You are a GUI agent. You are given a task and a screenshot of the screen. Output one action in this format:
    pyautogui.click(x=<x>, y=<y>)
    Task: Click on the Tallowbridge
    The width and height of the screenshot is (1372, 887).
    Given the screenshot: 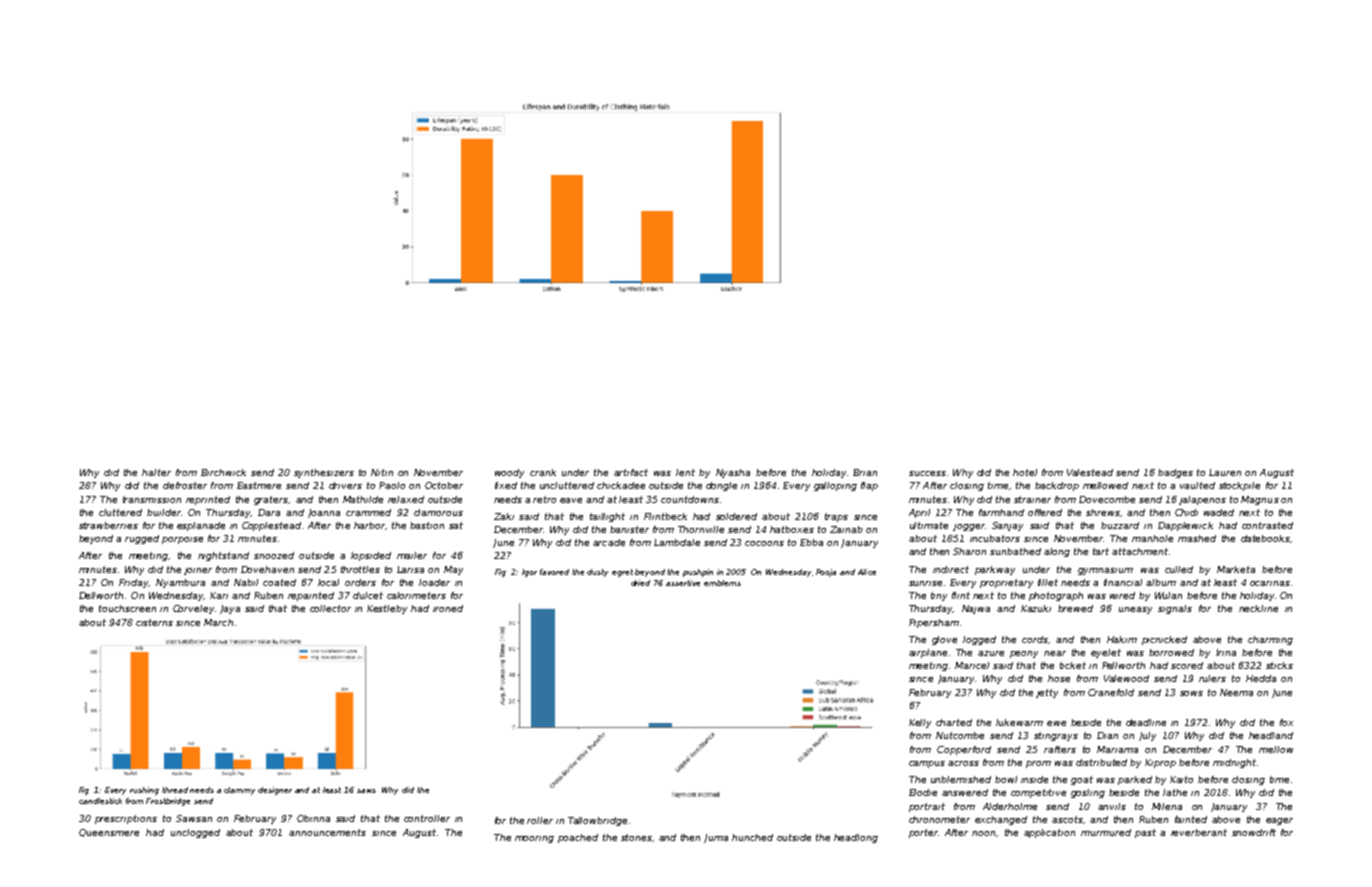 What is the action you would take?
    pyautogui.click(x=597, y=821)
